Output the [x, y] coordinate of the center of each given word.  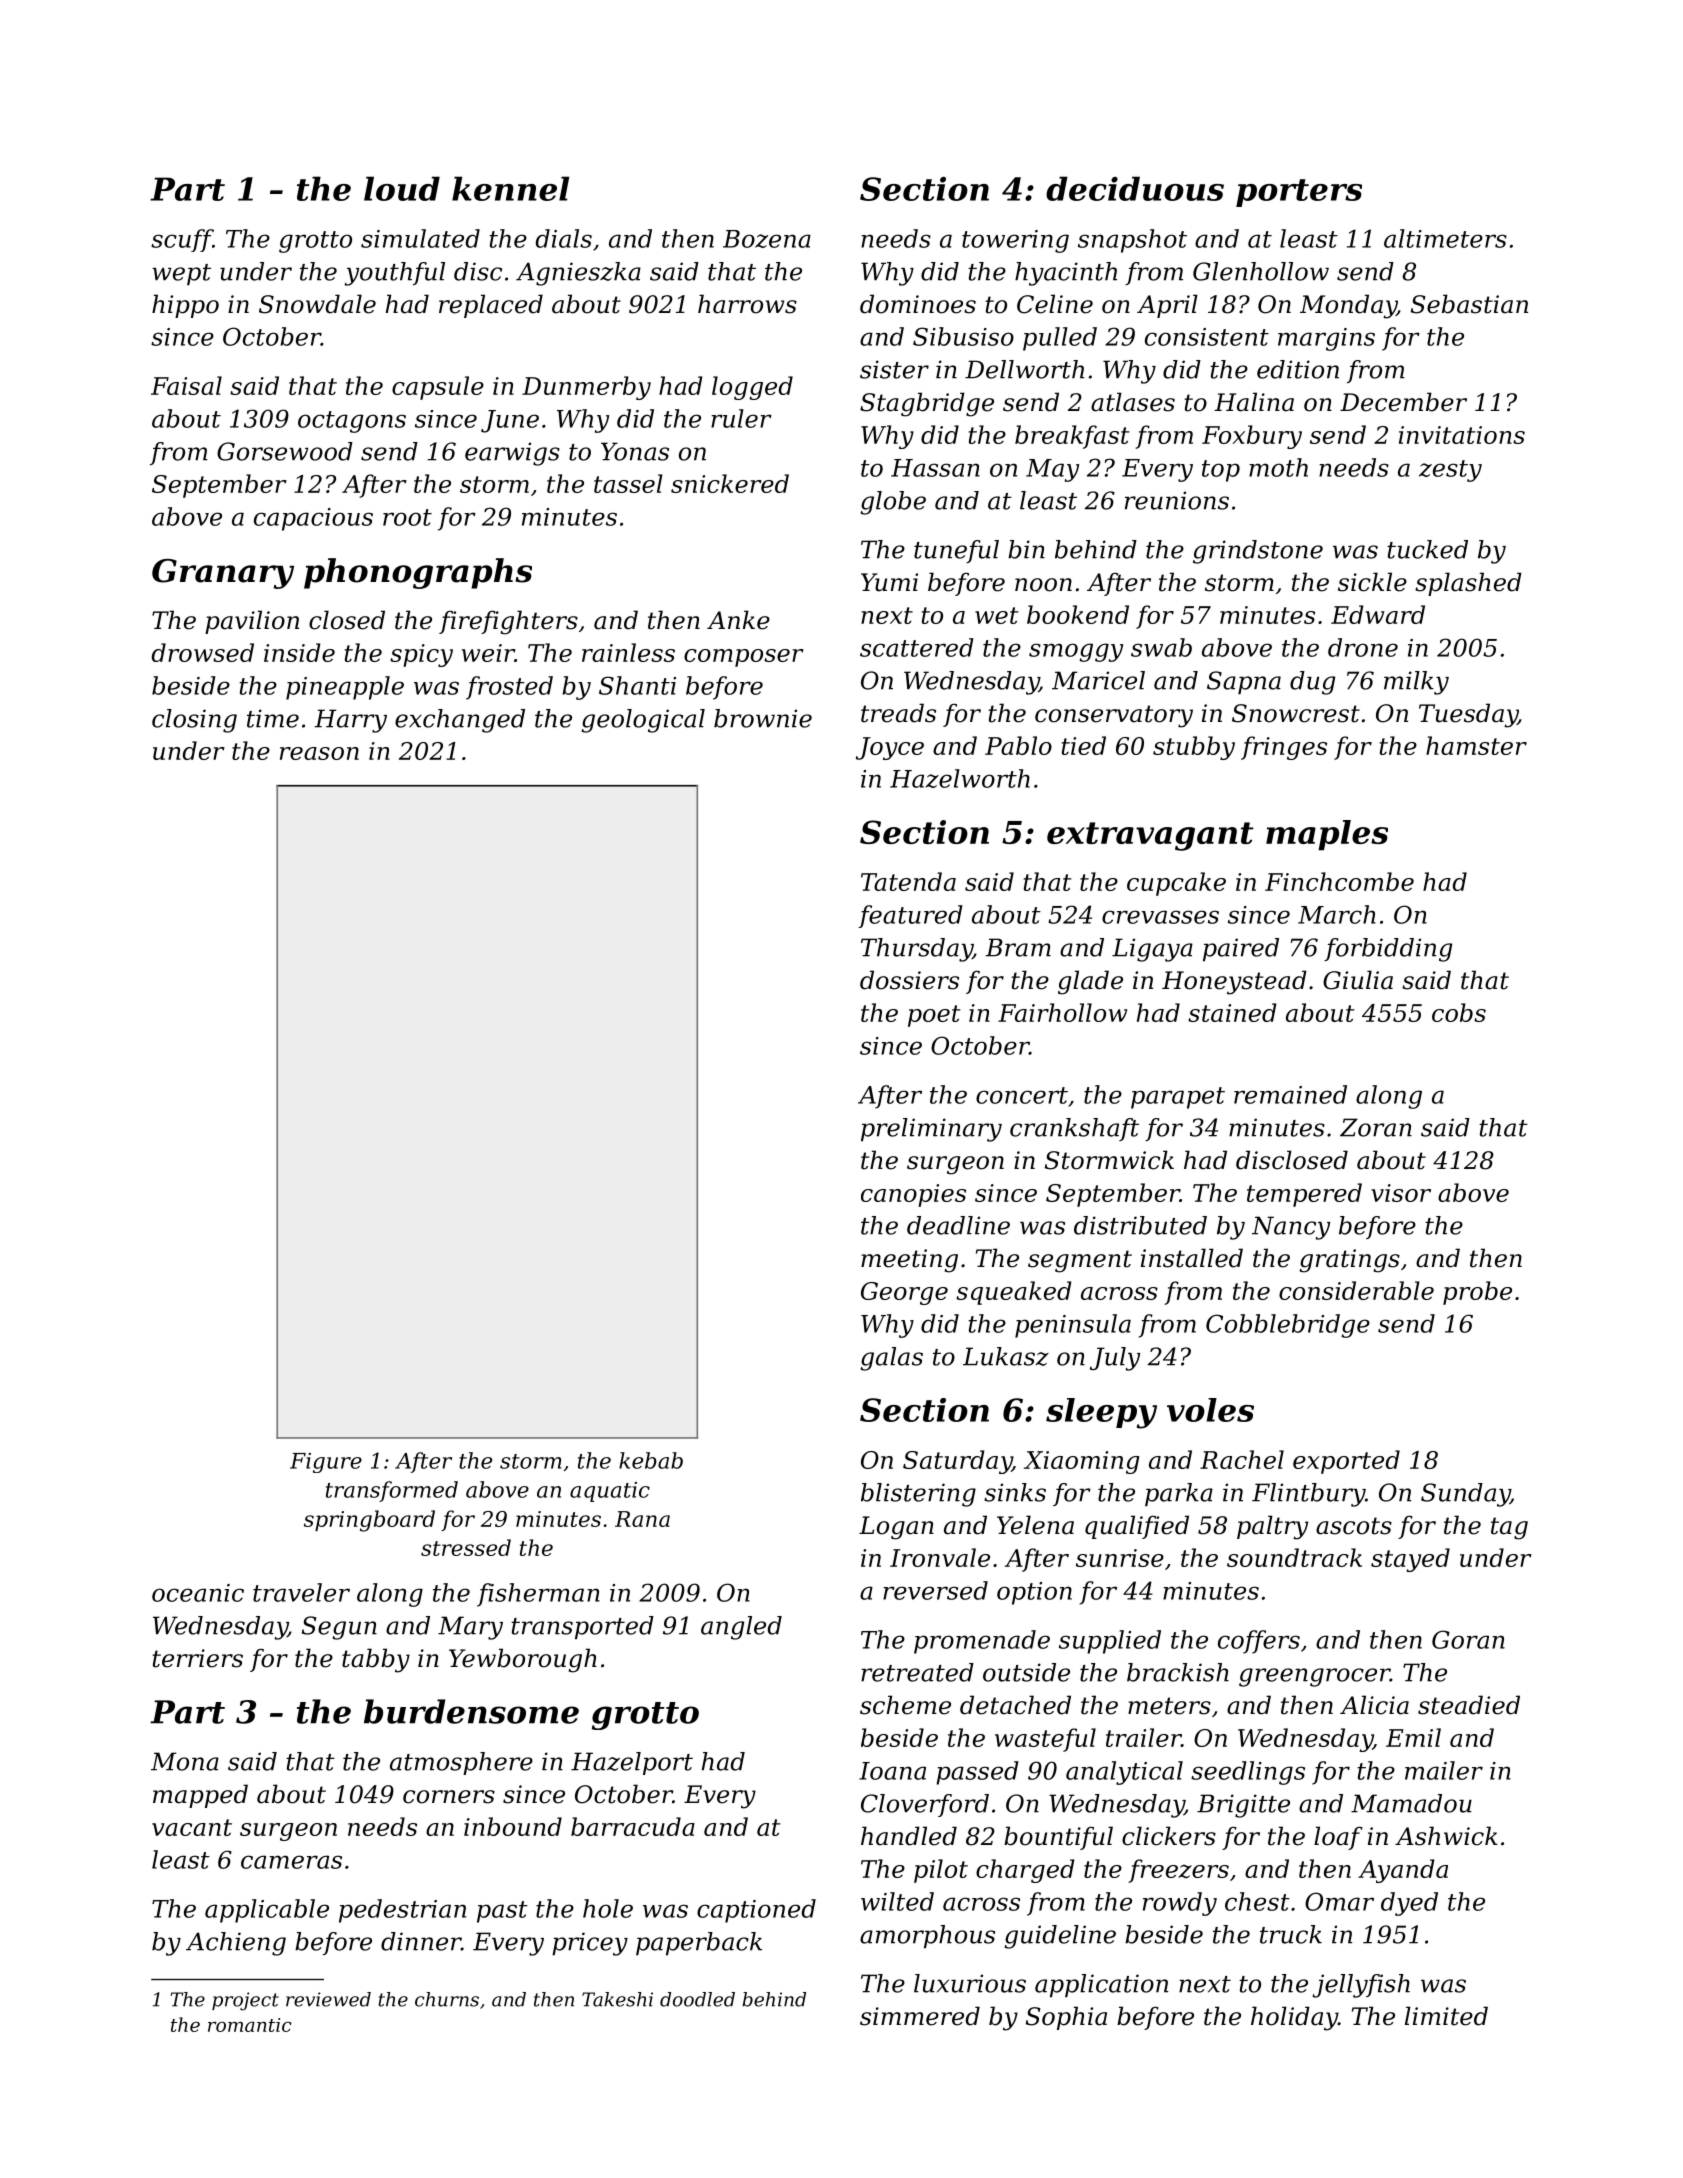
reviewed [328, 1999]
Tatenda [908, 881]
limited [1446, 2016]
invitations [1462, 435]
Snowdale [317, 304]
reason [319, 753]
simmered [920, 2016]
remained [1290, 1094]
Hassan [935, 468]
